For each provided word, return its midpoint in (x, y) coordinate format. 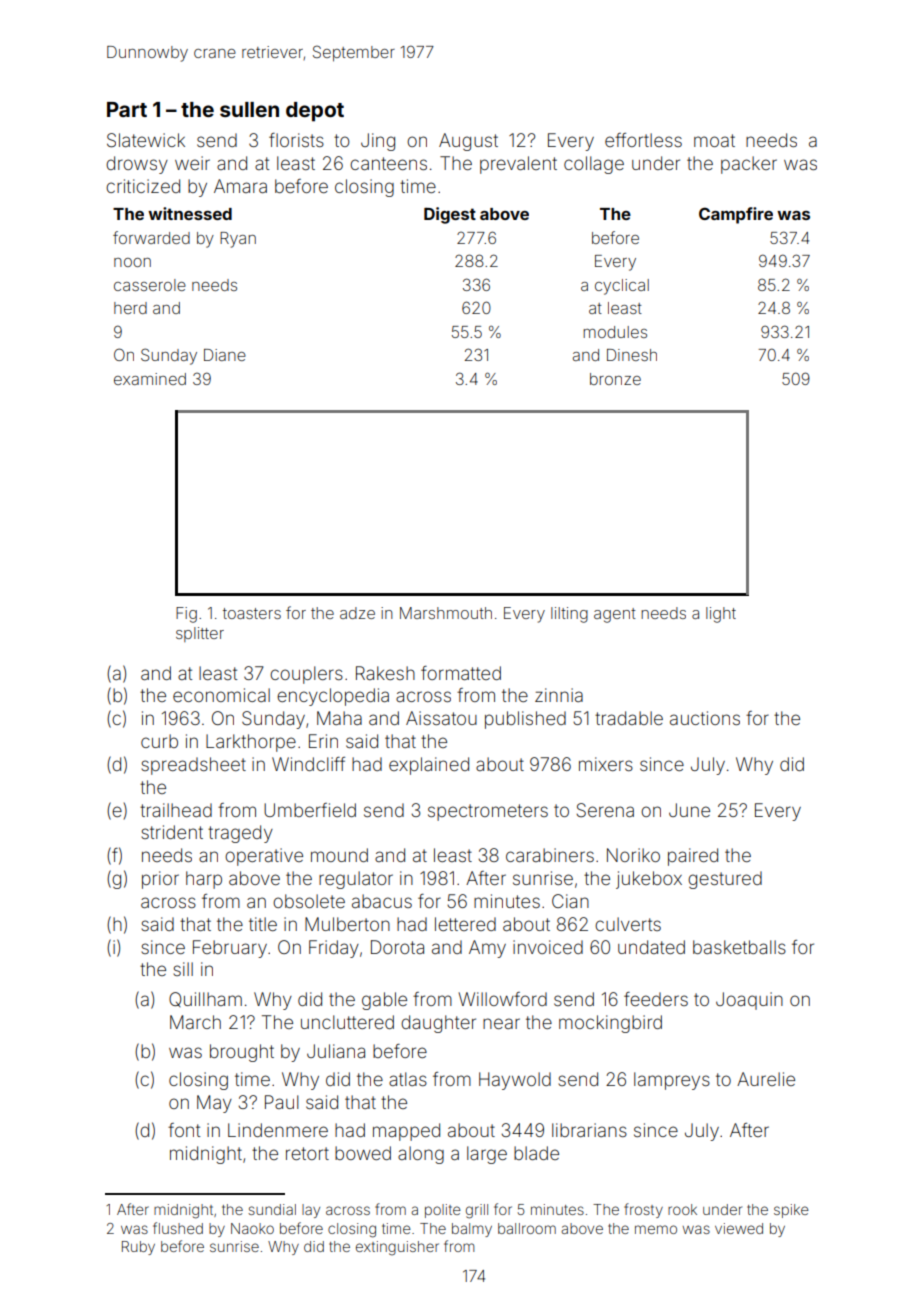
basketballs (739, 947)
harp (204, 880)
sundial (272, 1209)
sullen (249, 109)
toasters (252, 613)
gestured (725, 880)
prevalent (518, 165)
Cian (570, 901)
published (525, 720)
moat (714, 140)
